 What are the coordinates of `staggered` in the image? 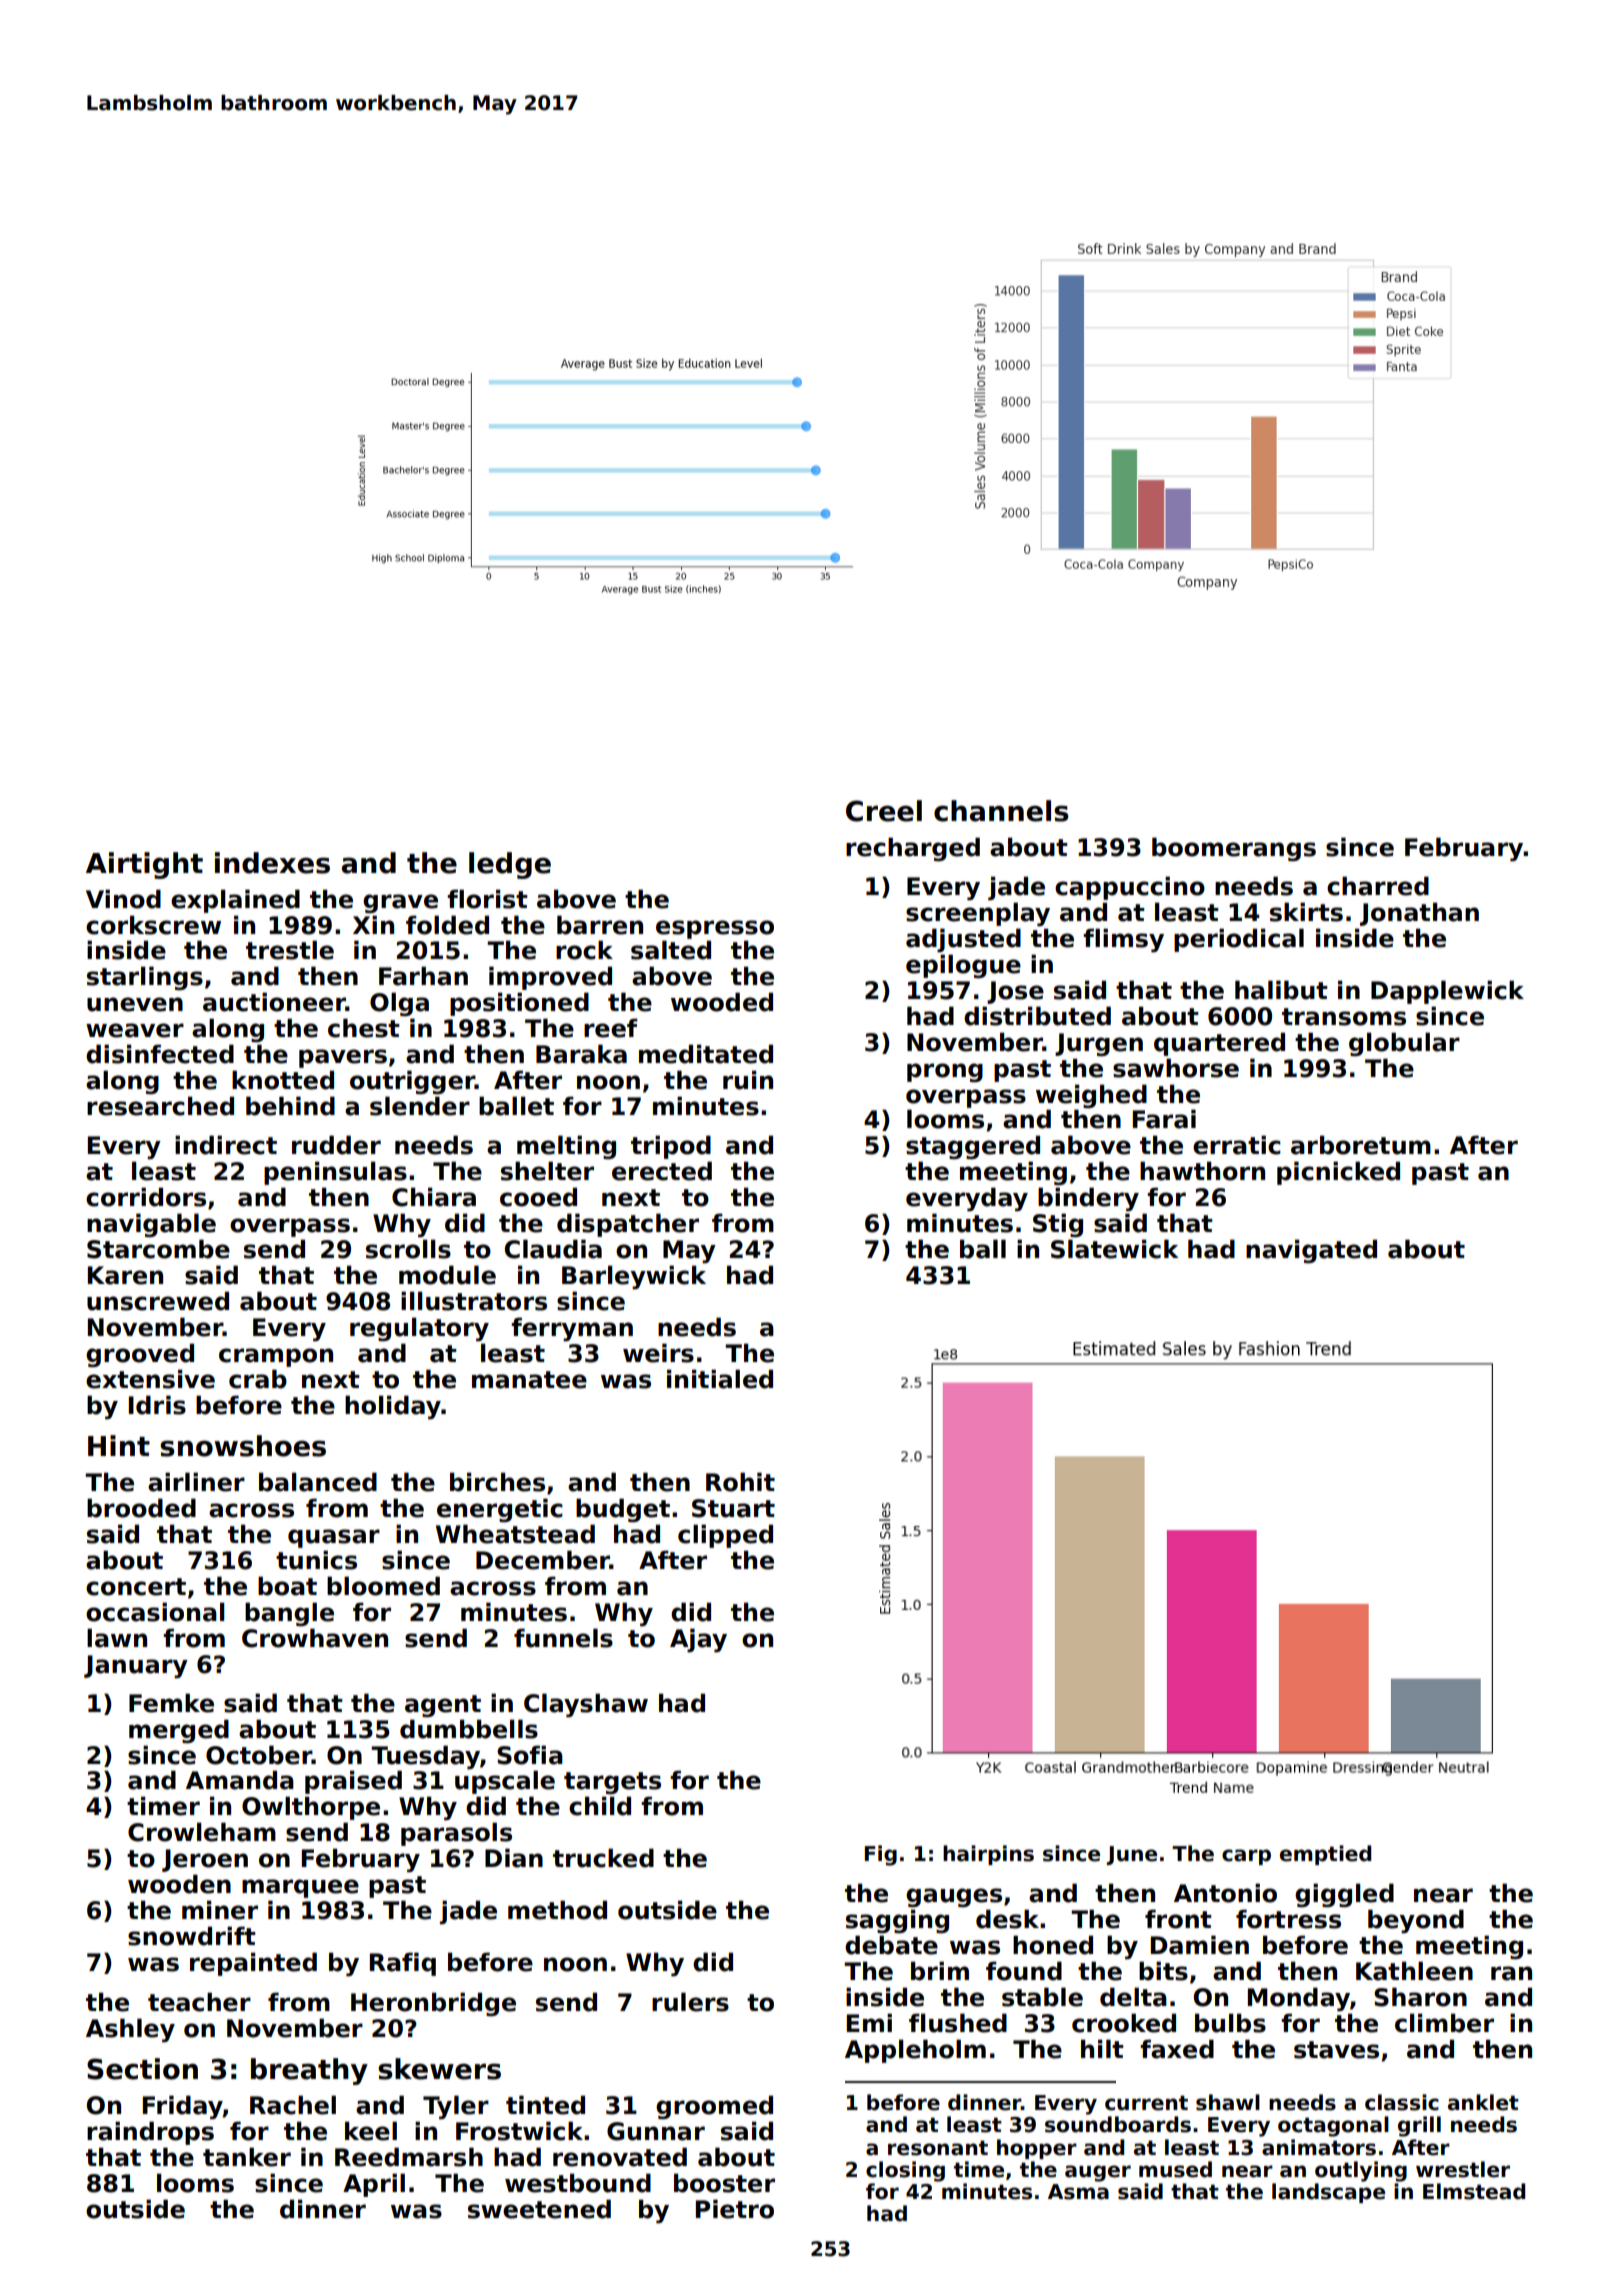 It's located at (973, 1147).
